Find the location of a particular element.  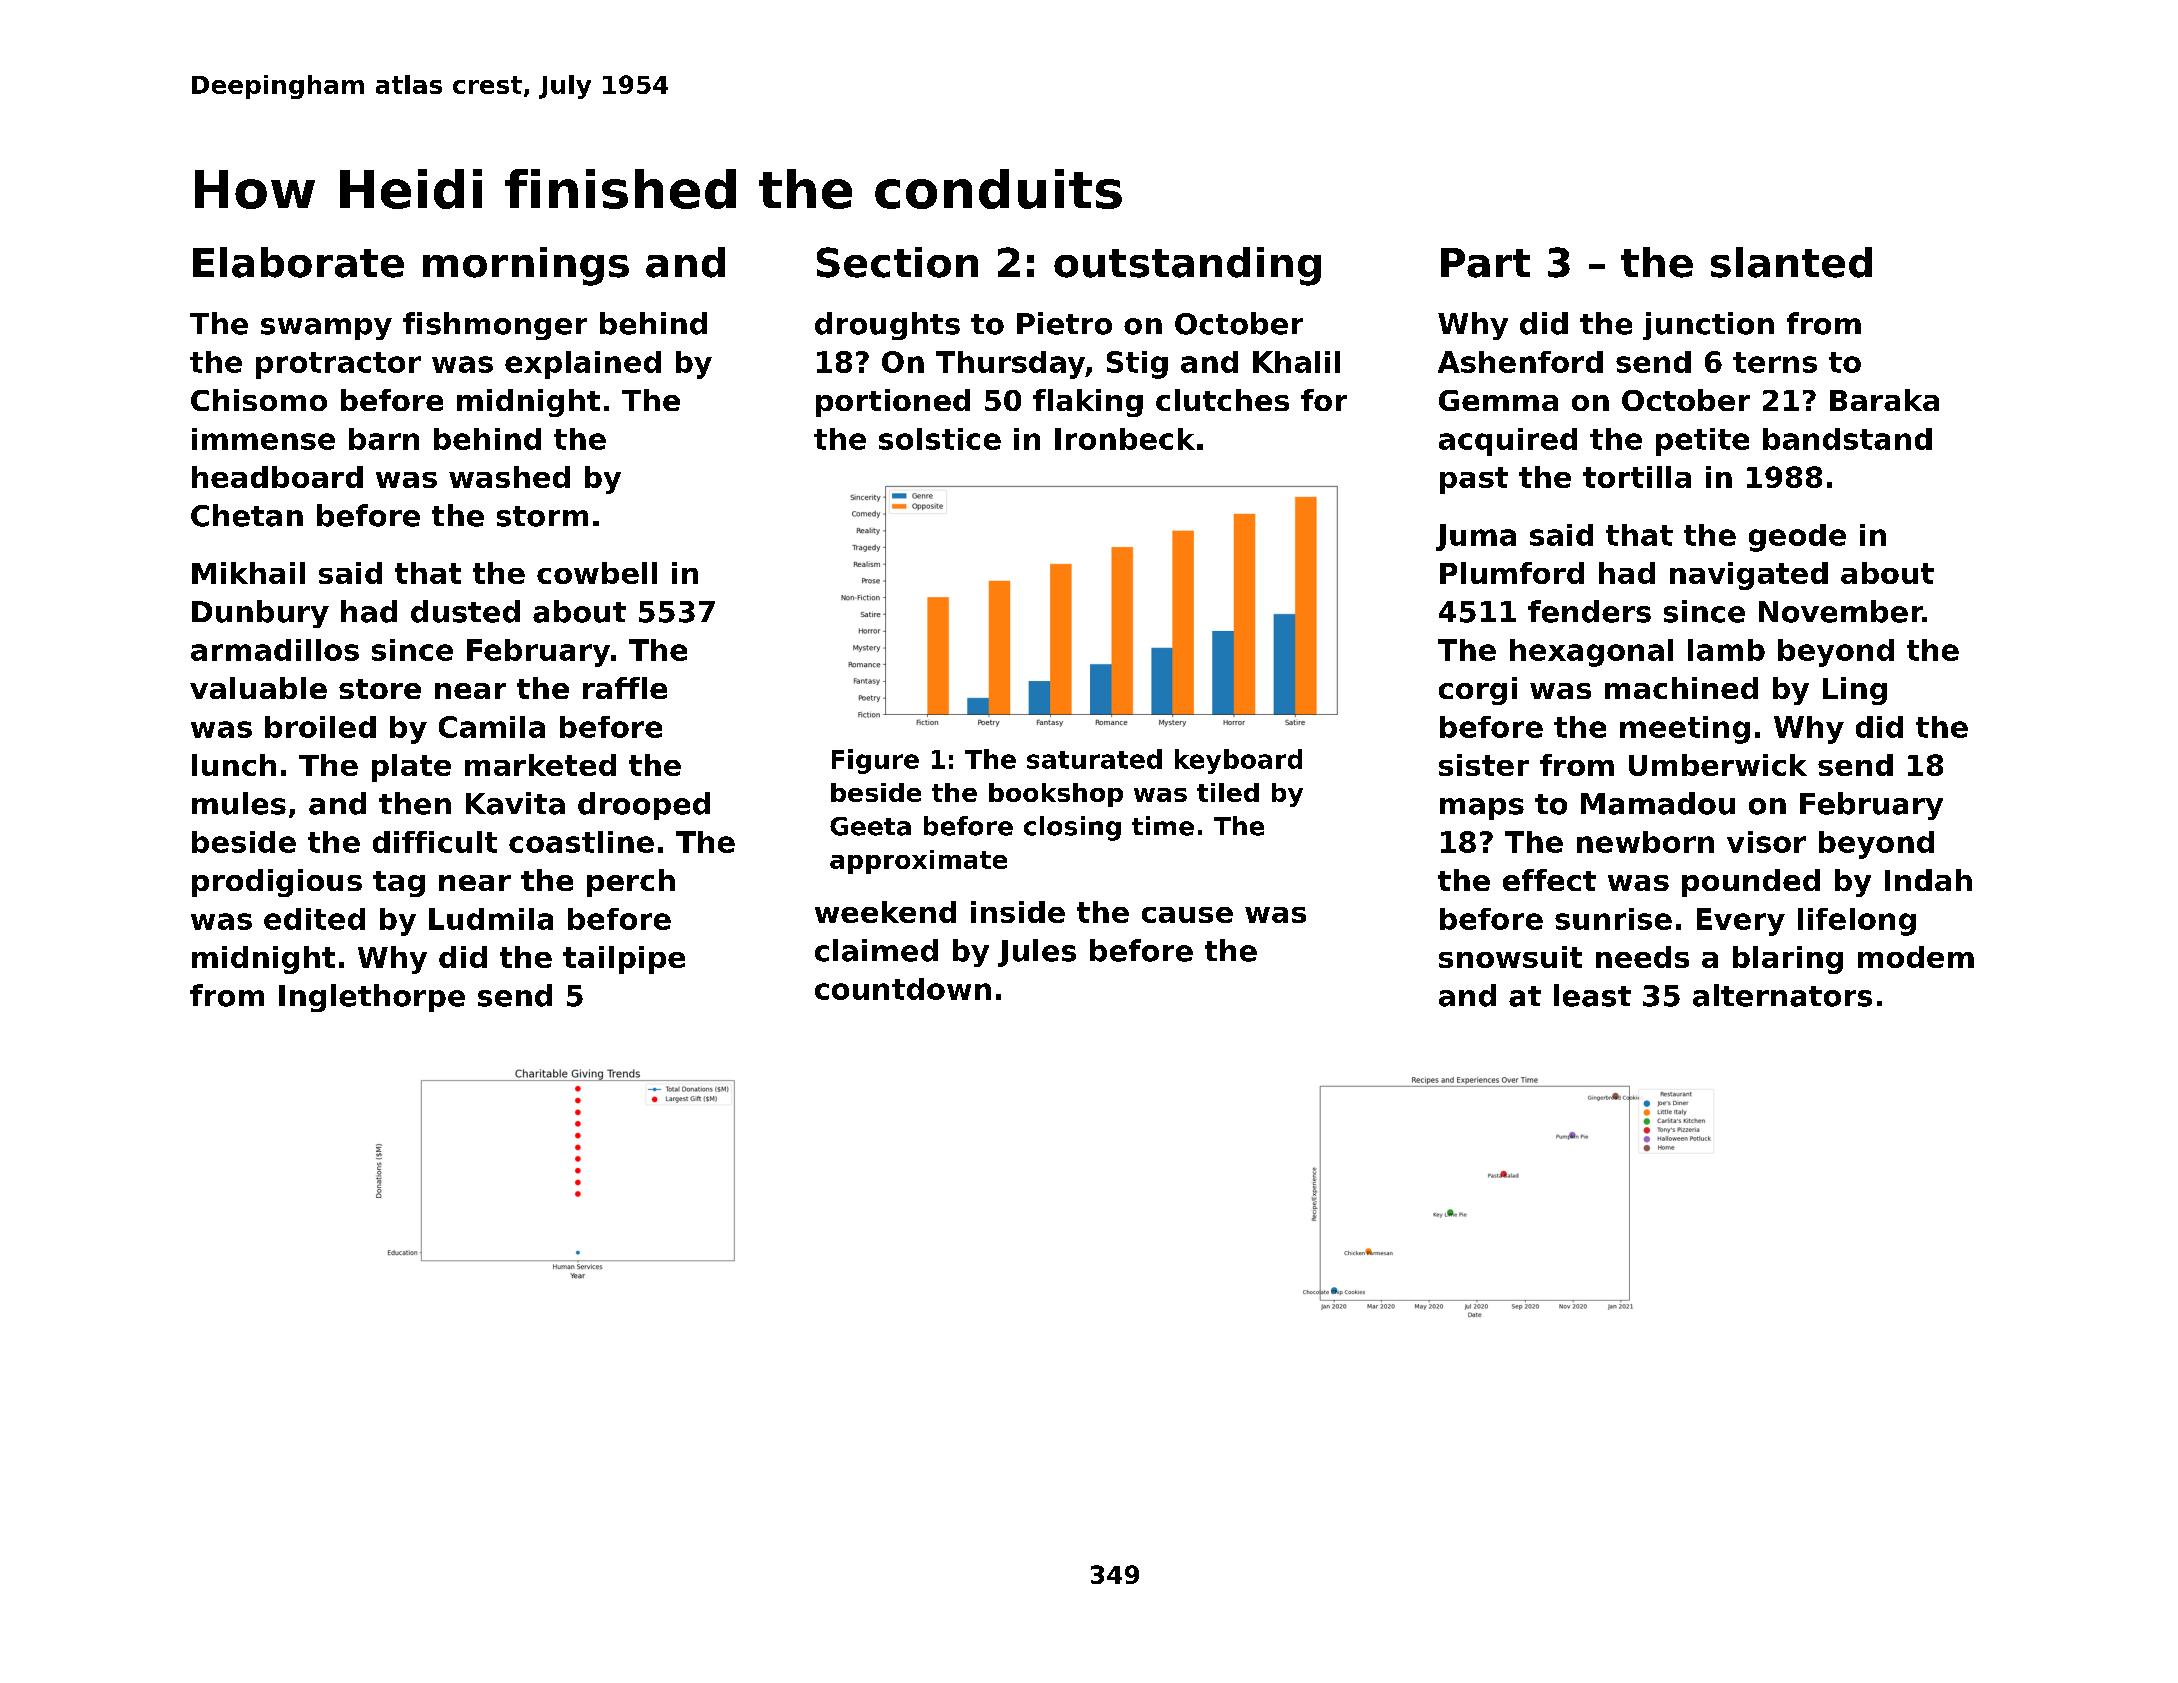

slanted is located at coordinates (1791, 262).
